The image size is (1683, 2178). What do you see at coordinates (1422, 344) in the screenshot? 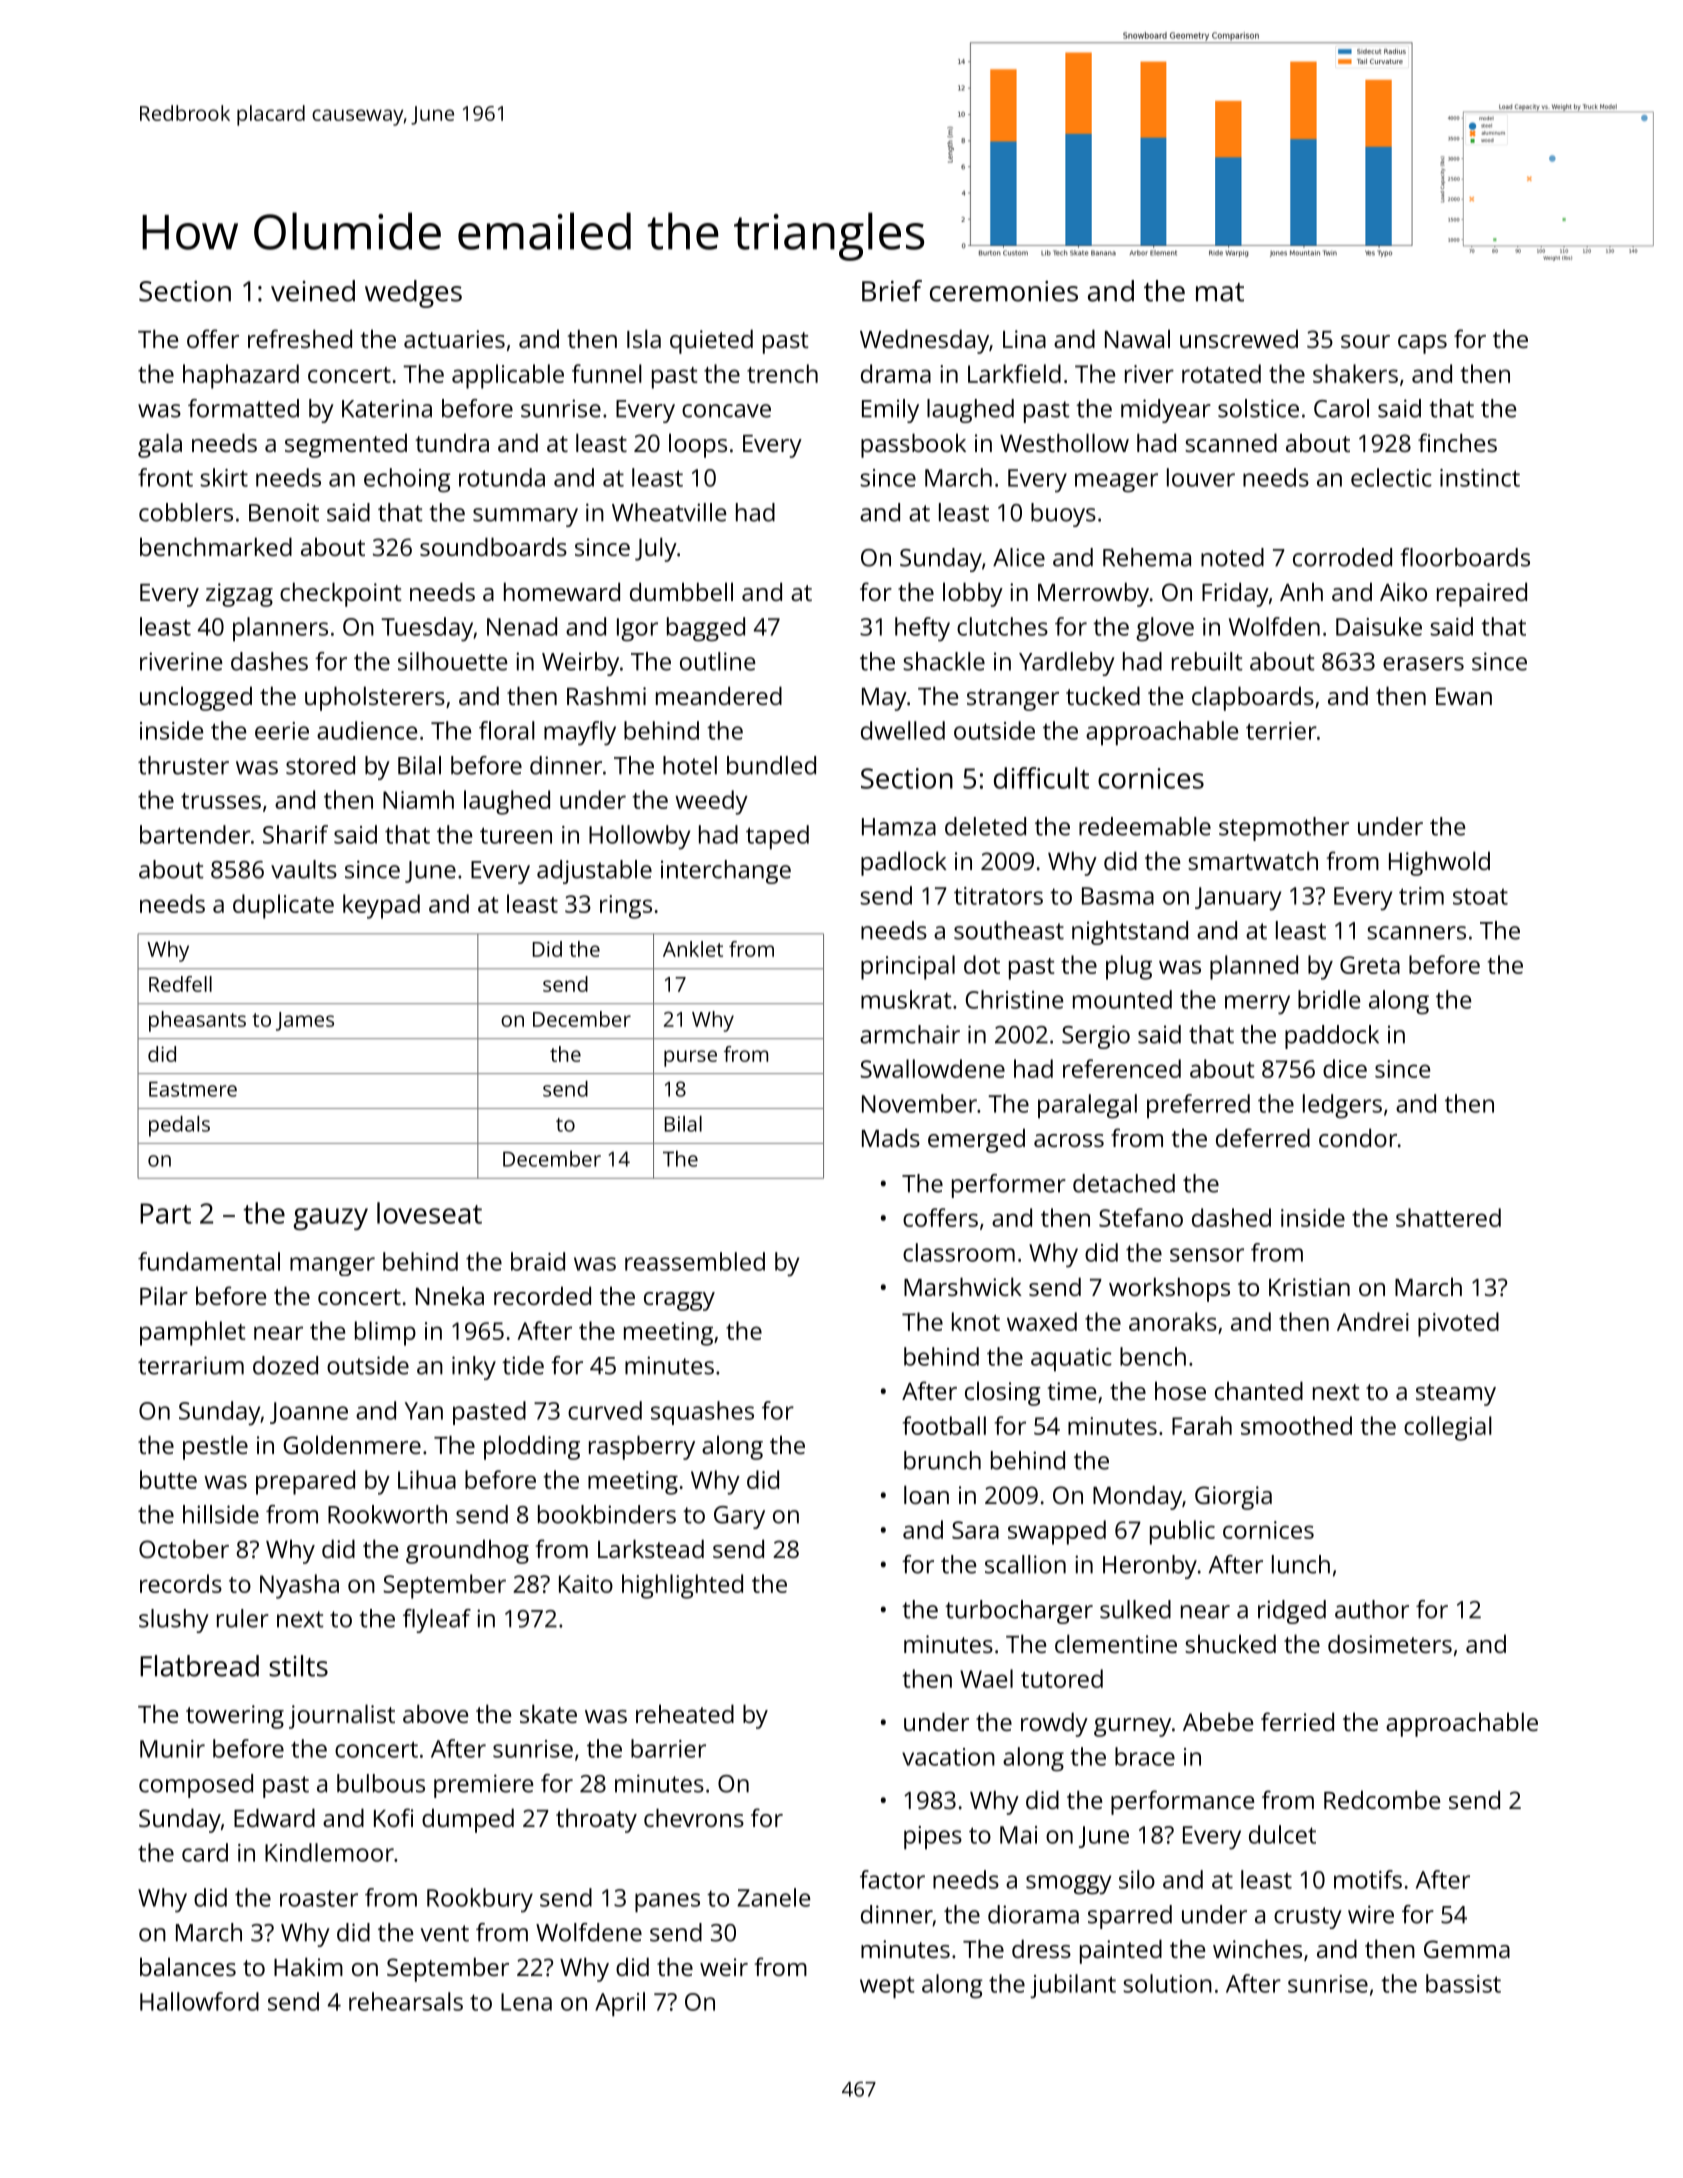
I see `caps` at bounding box center [1422, 344].
